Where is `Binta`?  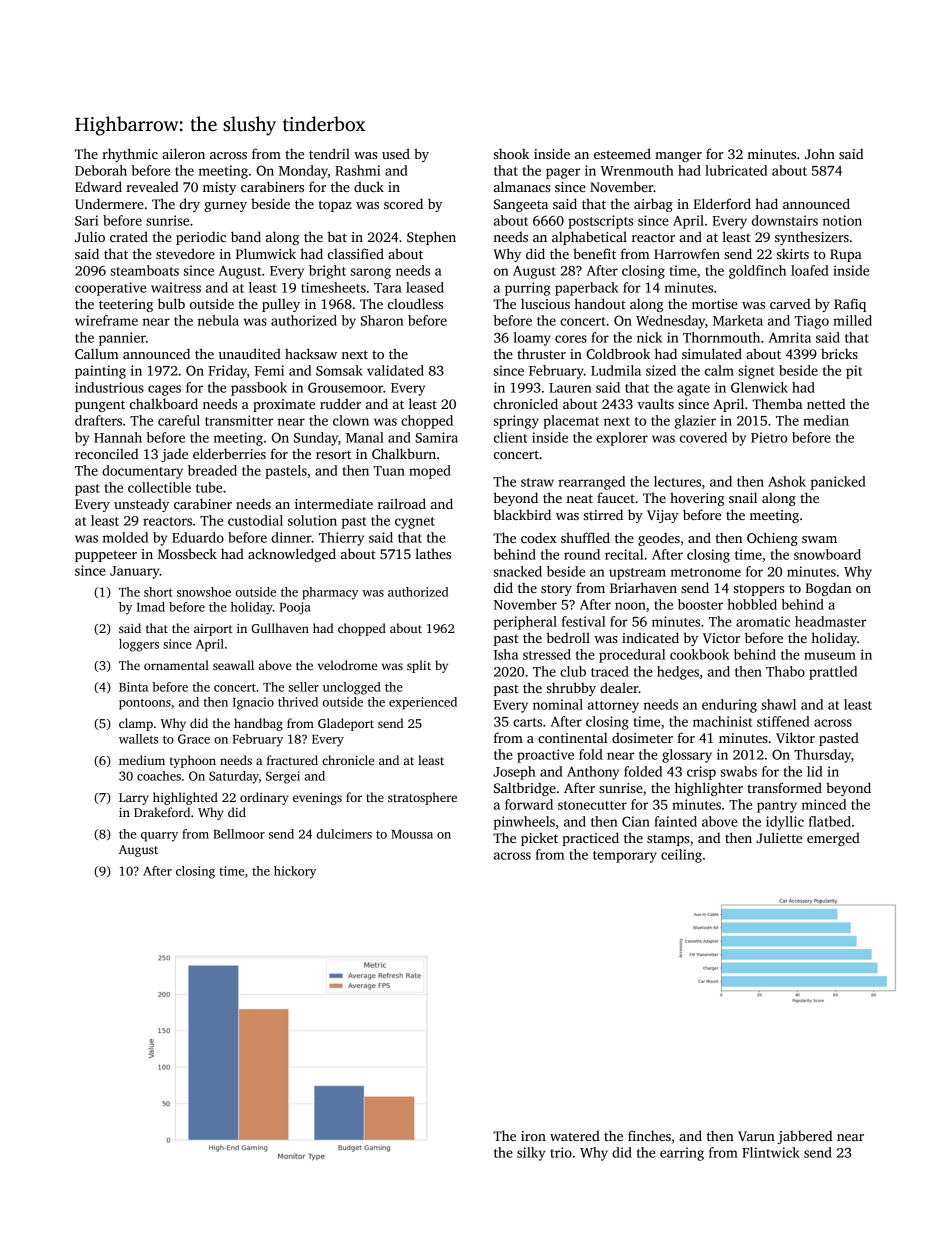 Binta is located at coordinates (133, 687).
